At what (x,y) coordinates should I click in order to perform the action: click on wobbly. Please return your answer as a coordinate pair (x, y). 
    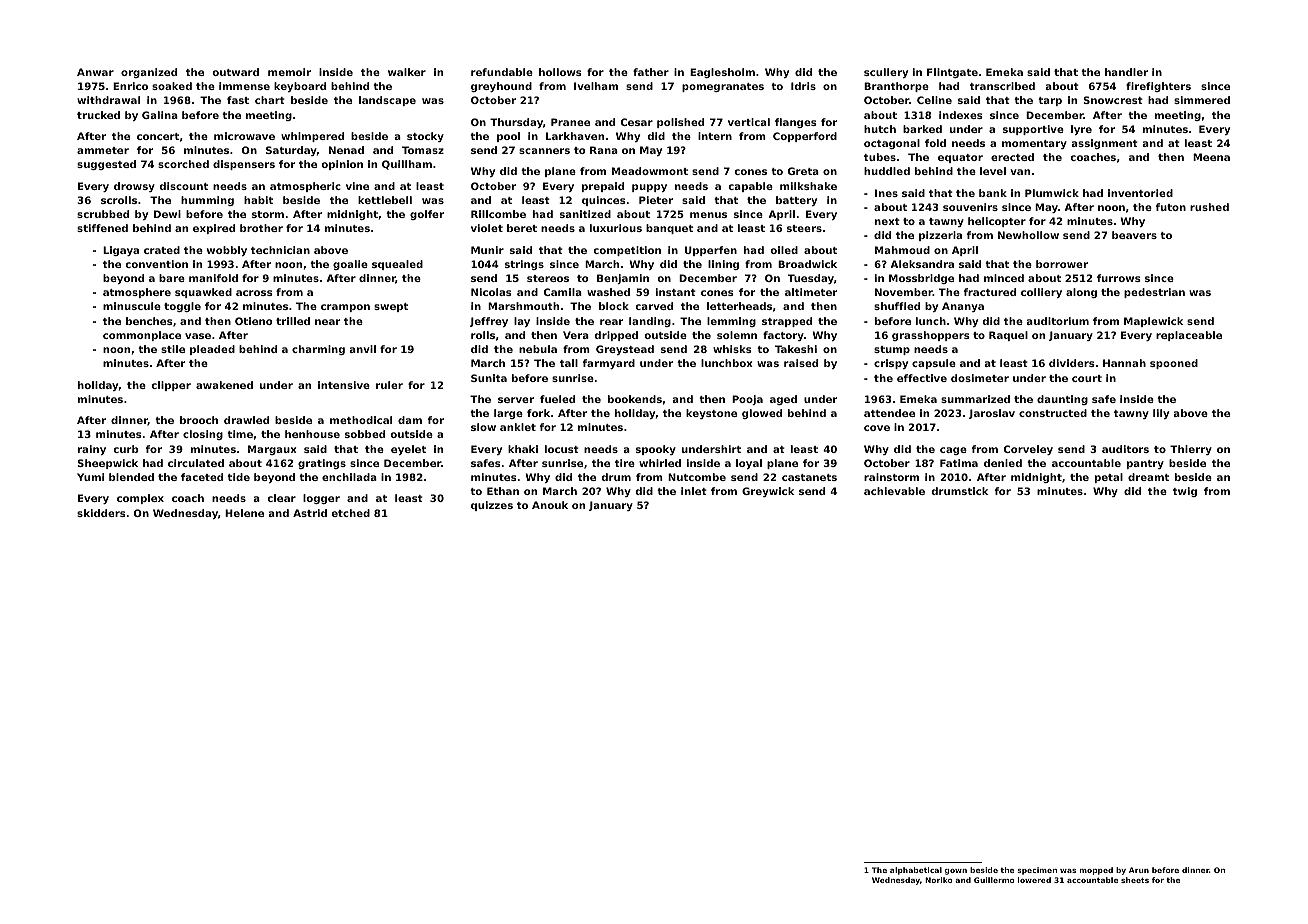
    Looking at the image, I should click on (227, 251).
